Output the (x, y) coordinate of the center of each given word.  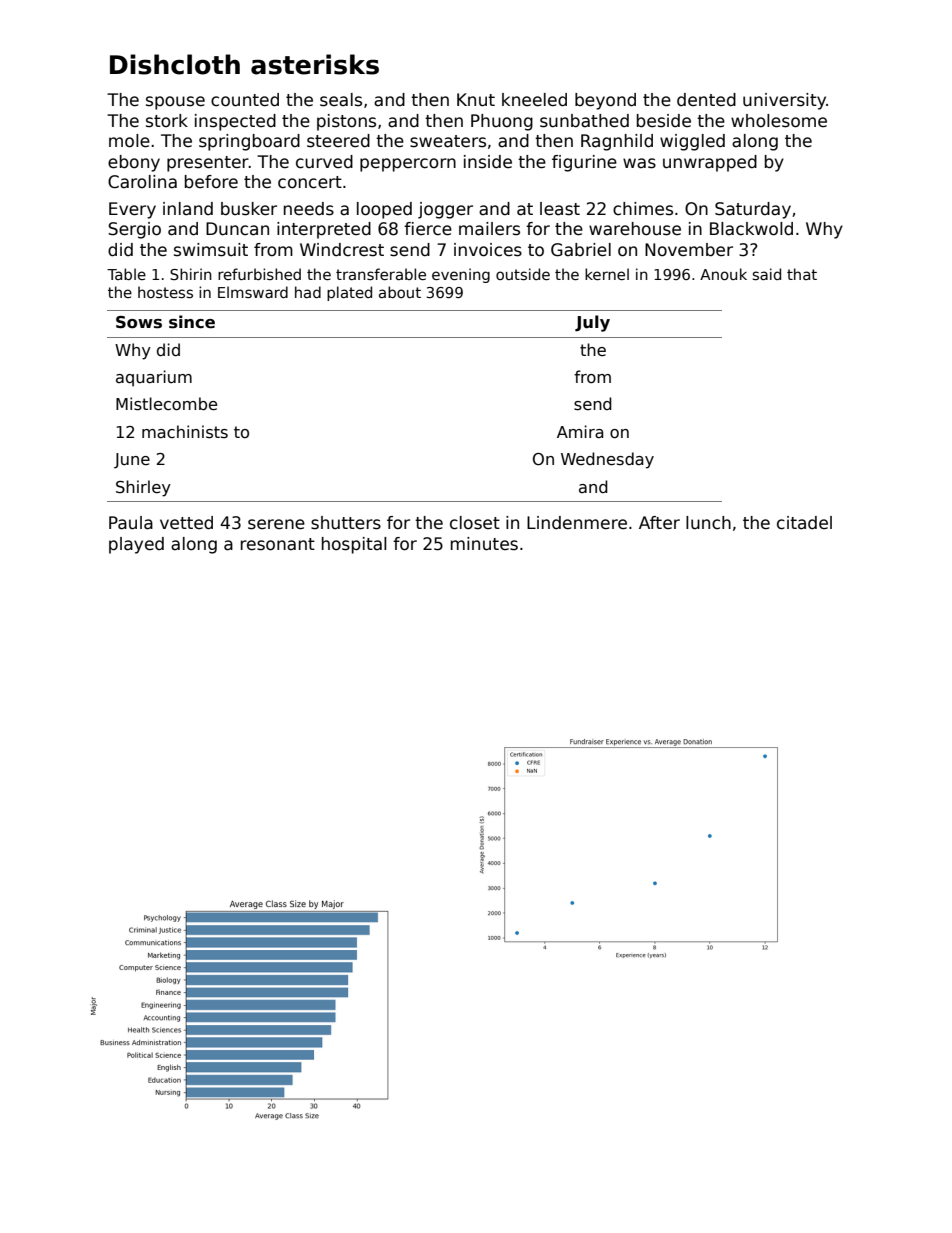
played (136, 545)
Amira (580, 431)
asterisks (315, 64)
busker (249, 209)
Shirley (143, 488)
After (659, 522)
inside (488, 162)
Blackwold (751, 229)
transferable (381, 274)
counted (245, 100)
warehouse (635, 229)
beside (664, 121)
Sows (139, 322)
